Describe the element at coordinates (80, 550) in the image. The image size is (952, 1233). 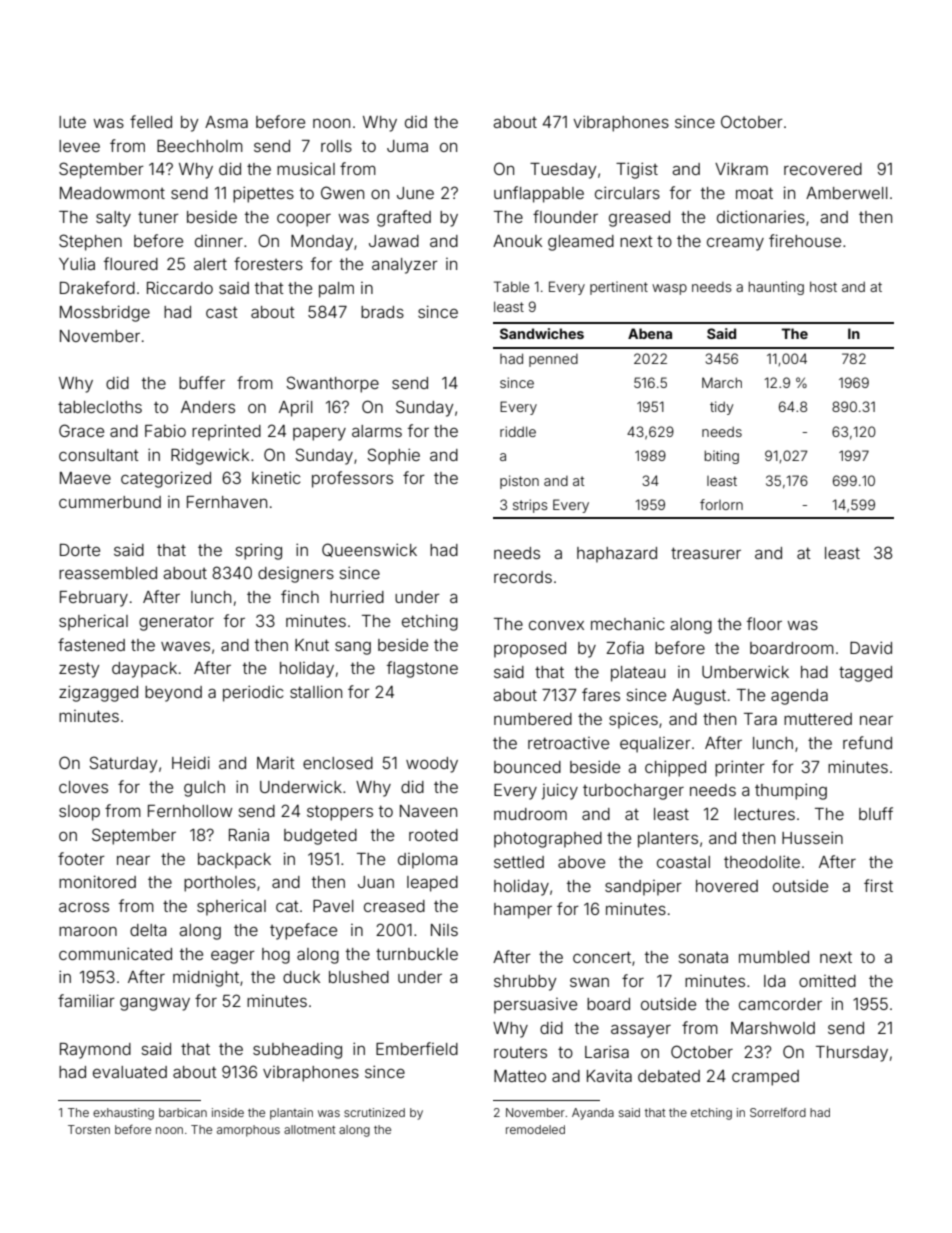
I see `Dorte` at that location.
